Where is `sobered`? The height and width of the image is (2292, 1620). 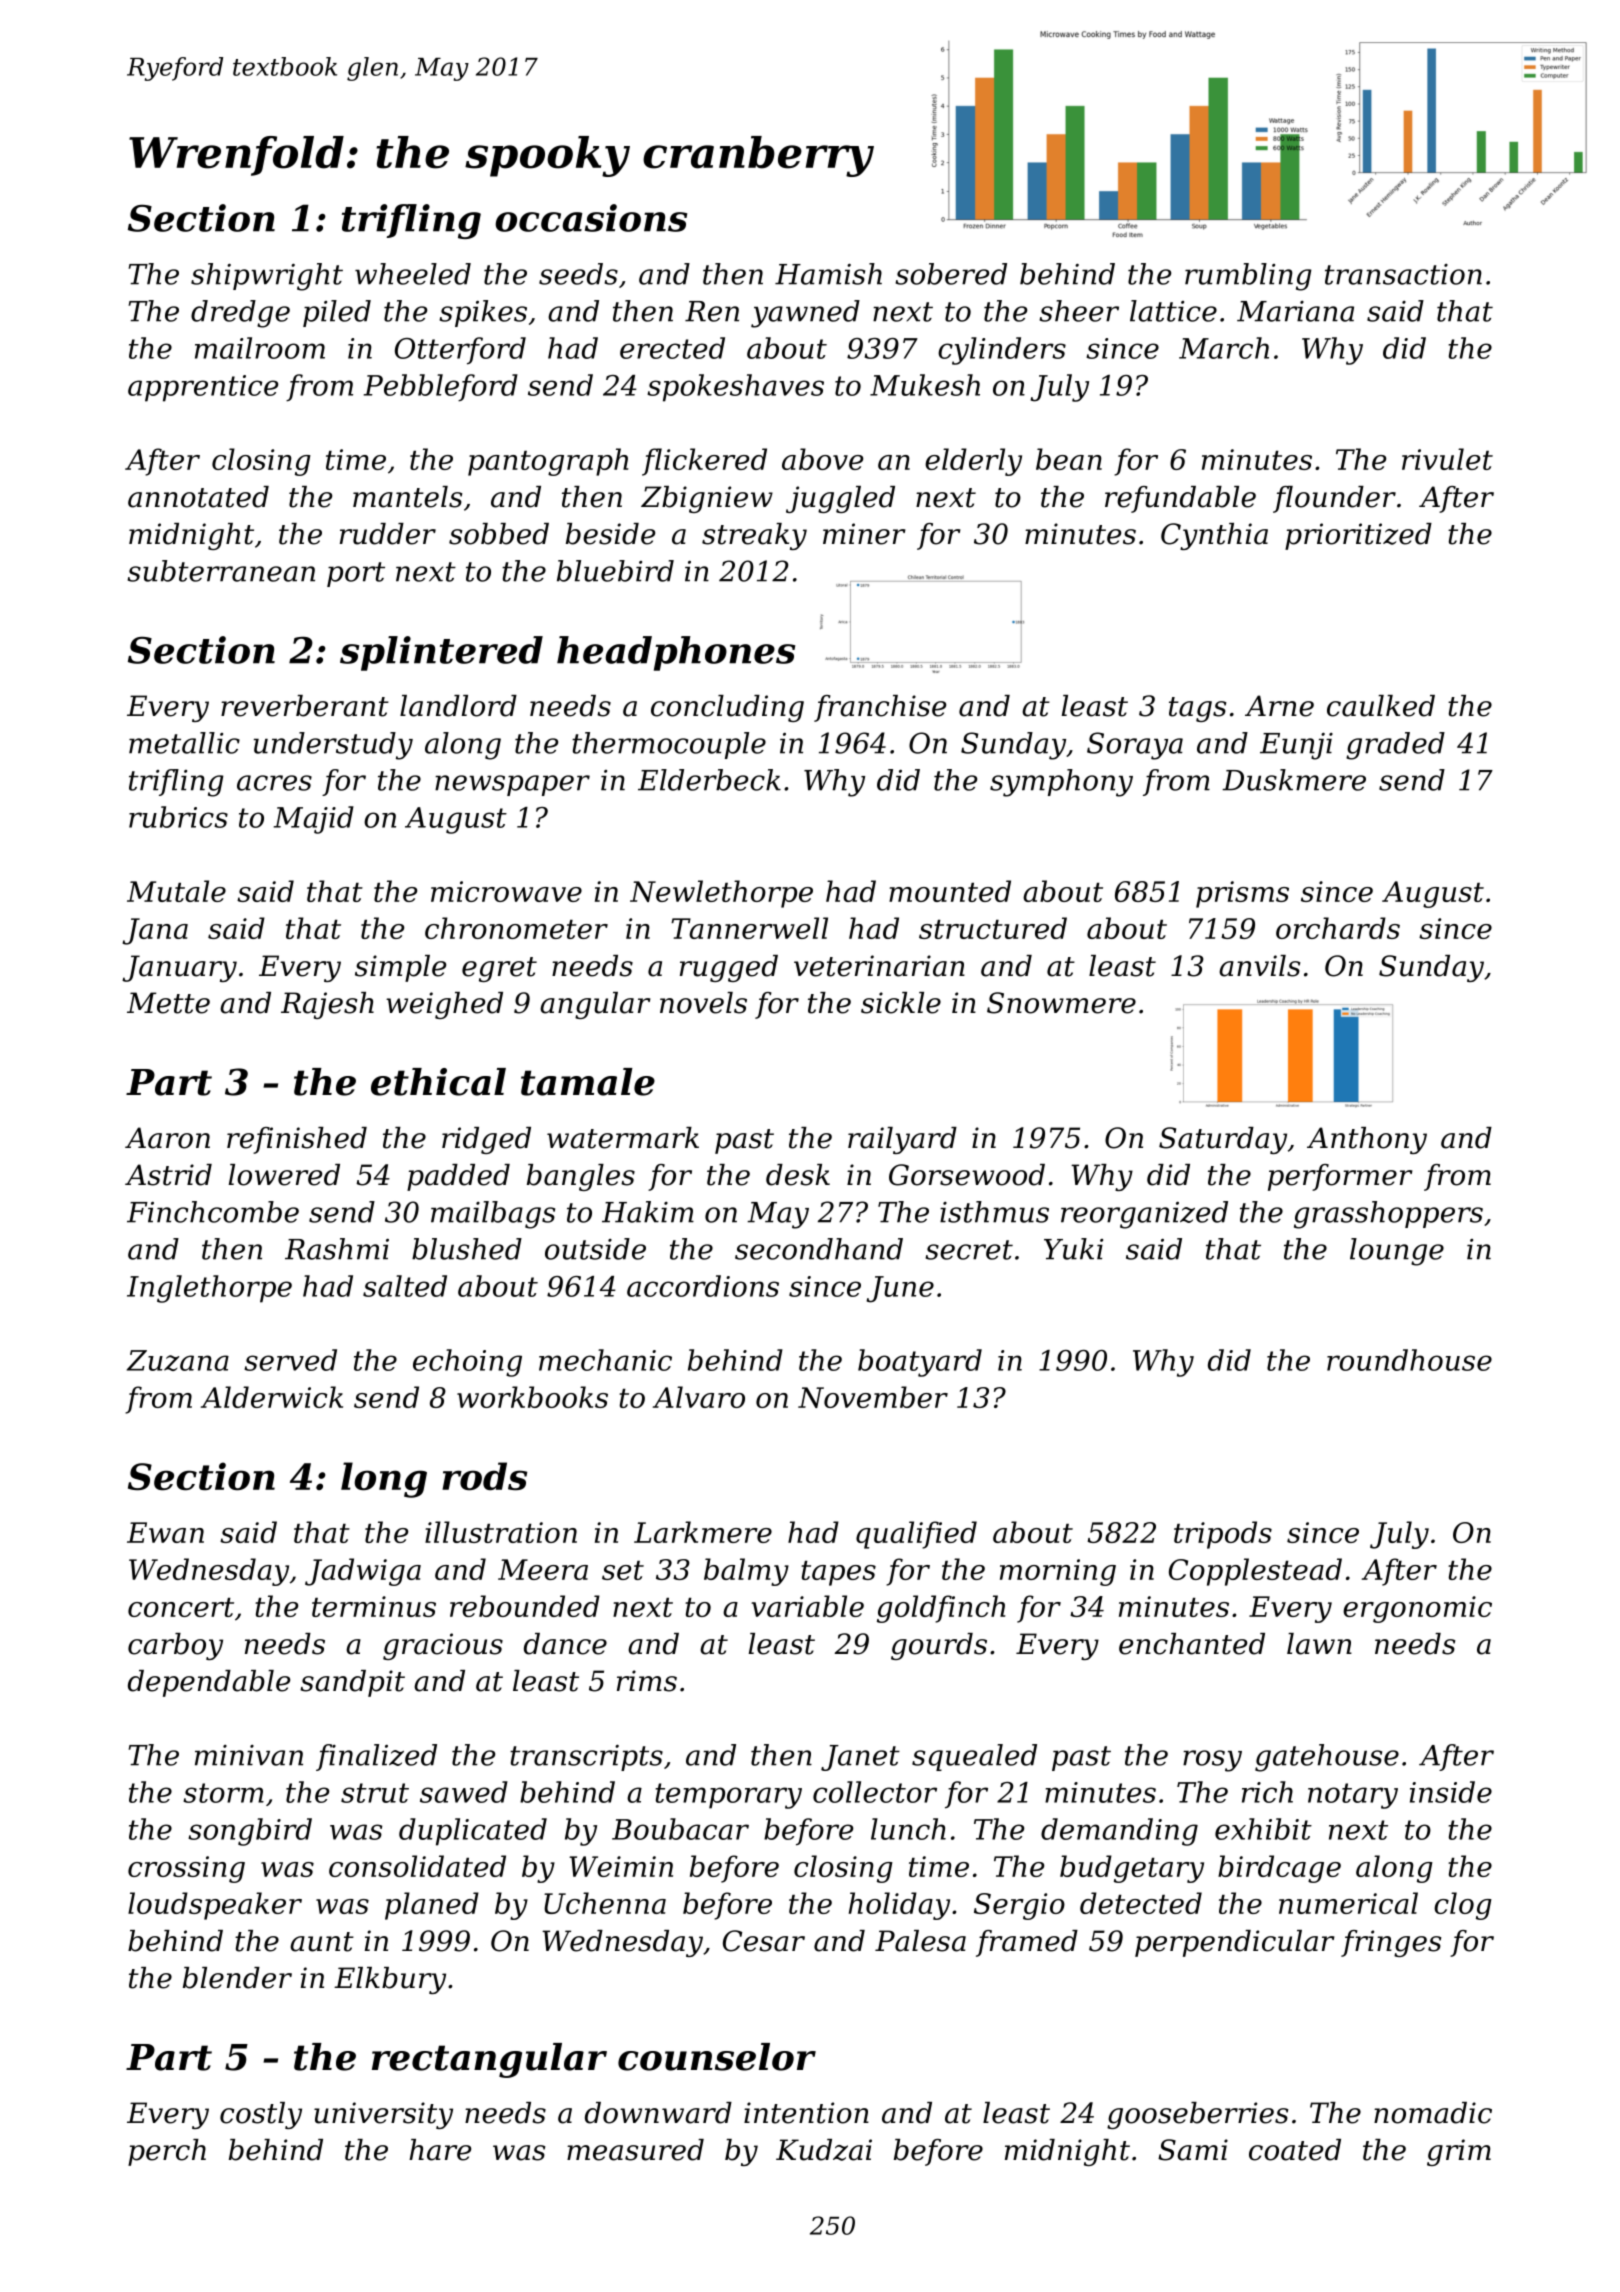
sobered is located at coordinates (951, 274).
